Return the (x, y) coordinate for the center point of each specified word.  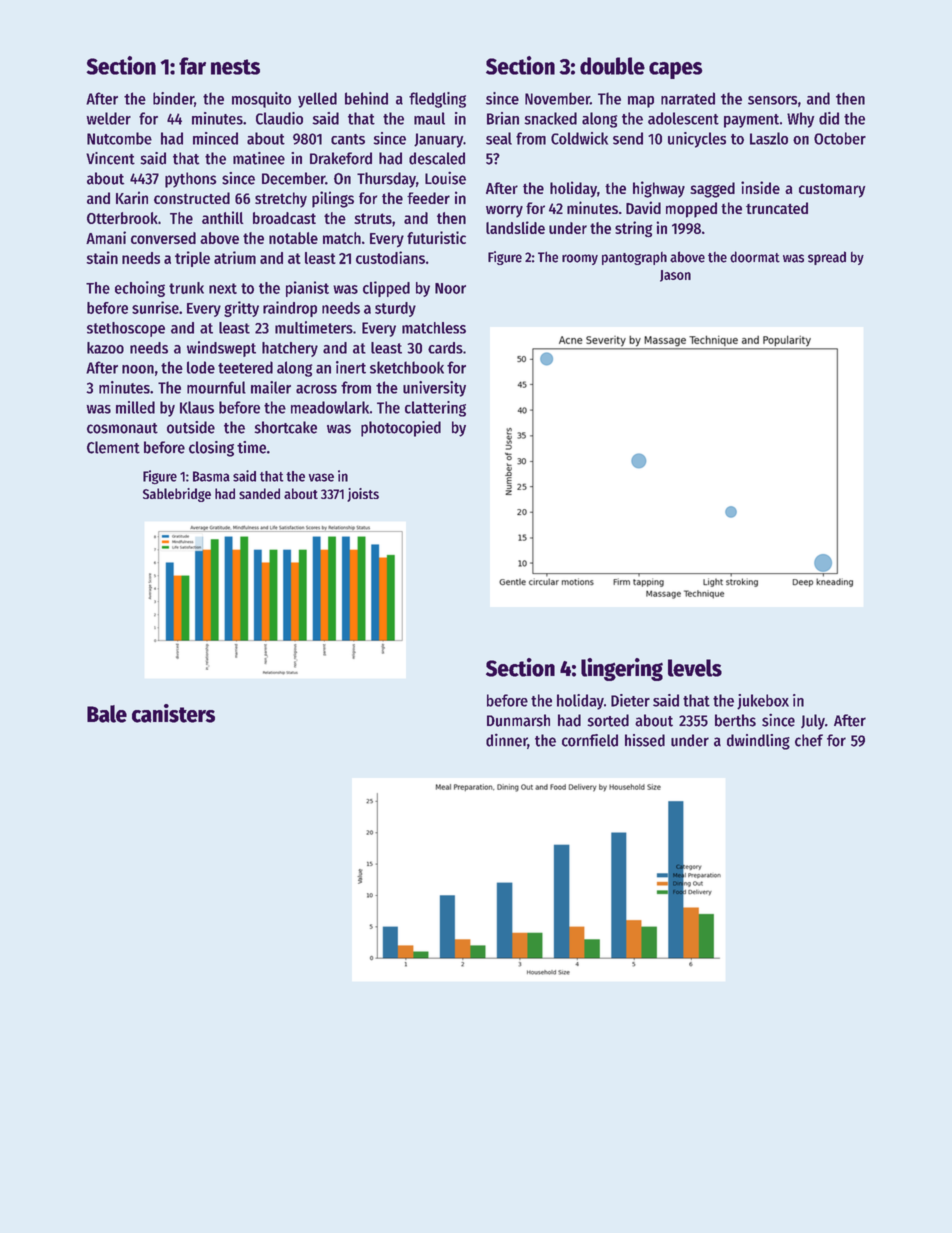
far (192, 66)
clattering (435, 409)
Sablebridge (177, 495)
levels (695, 668)
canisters (173, 713)
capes (676, 70)
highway (659, 189)
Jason (675, 276)
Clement (113, 447)
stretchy (281, 200)
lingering (622, 669)
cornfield (590, 740)
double (612, 66)
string (634, 229)
